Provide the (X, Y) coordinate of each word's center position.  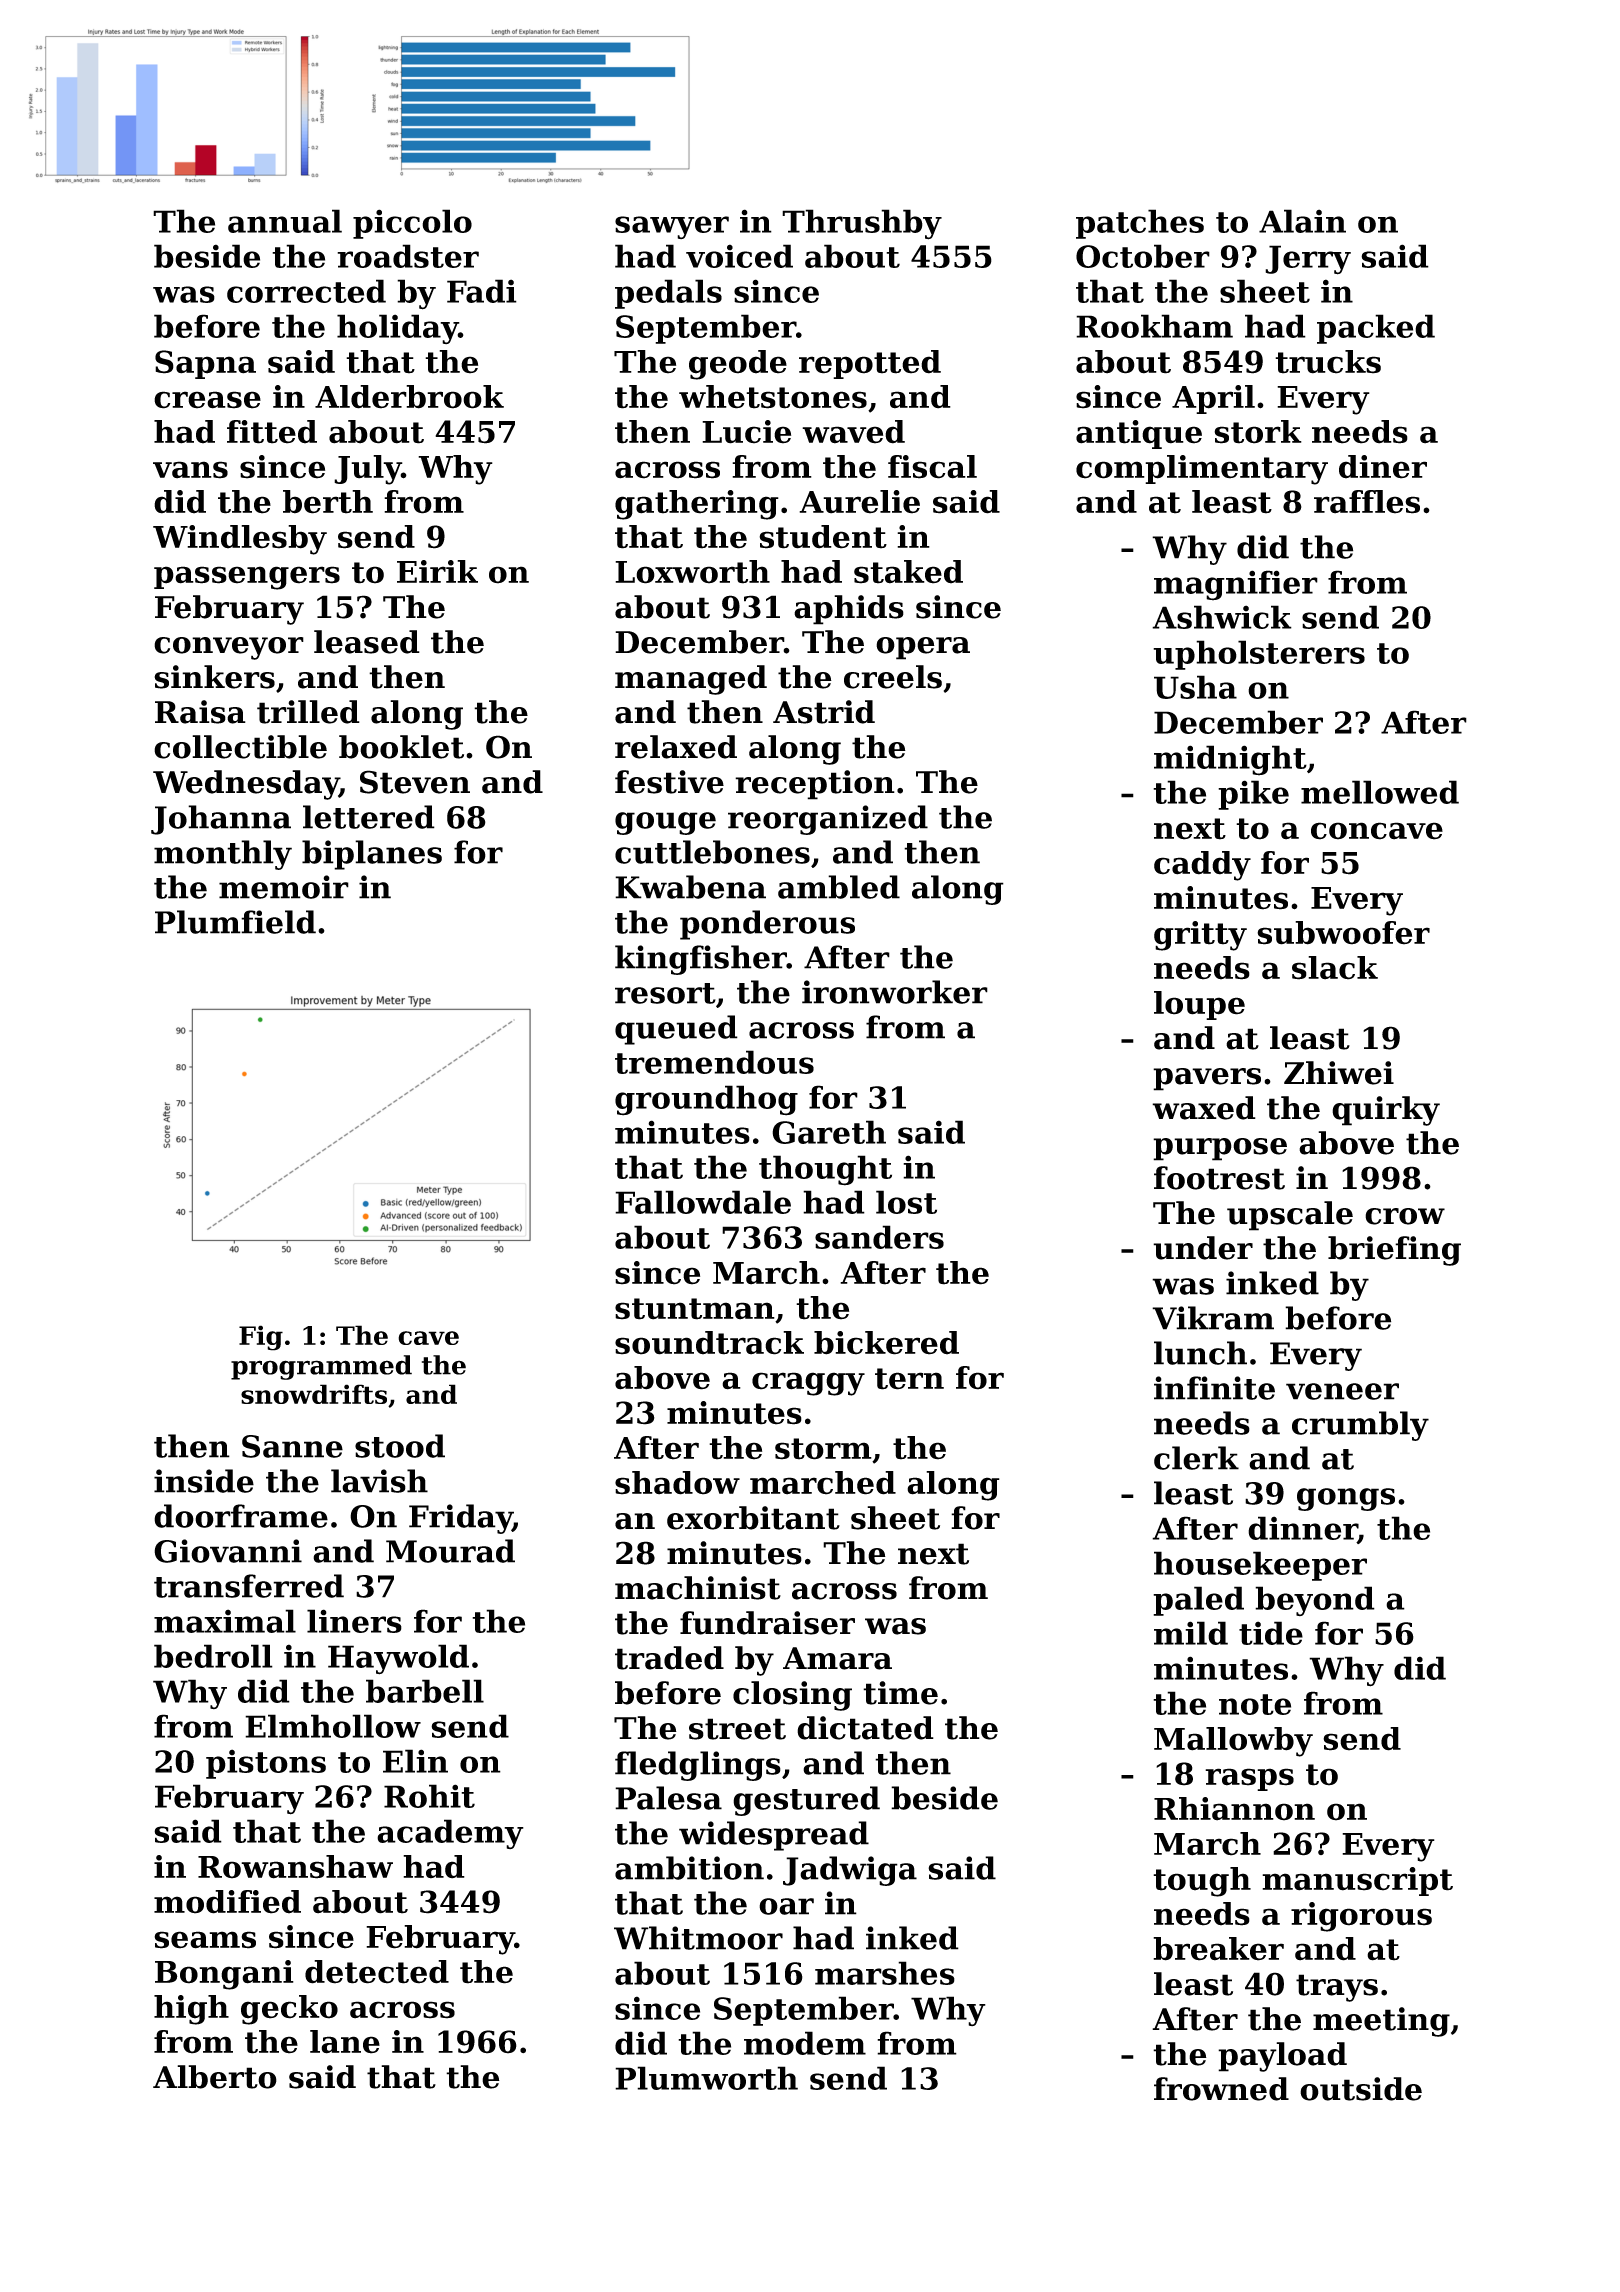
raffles (1367, 502)
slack (1335, 968)
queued (676, 1030)
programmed (321, 1367)
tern (909, 1379)
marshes (885, 1973)
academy (450, 1834)
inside (204, 1481)
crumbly (1360, 1426)
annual (285, 221)
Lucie (746, 432)
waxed (1204, 1108)
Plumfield (235, 922)
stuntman (695, 1309)
